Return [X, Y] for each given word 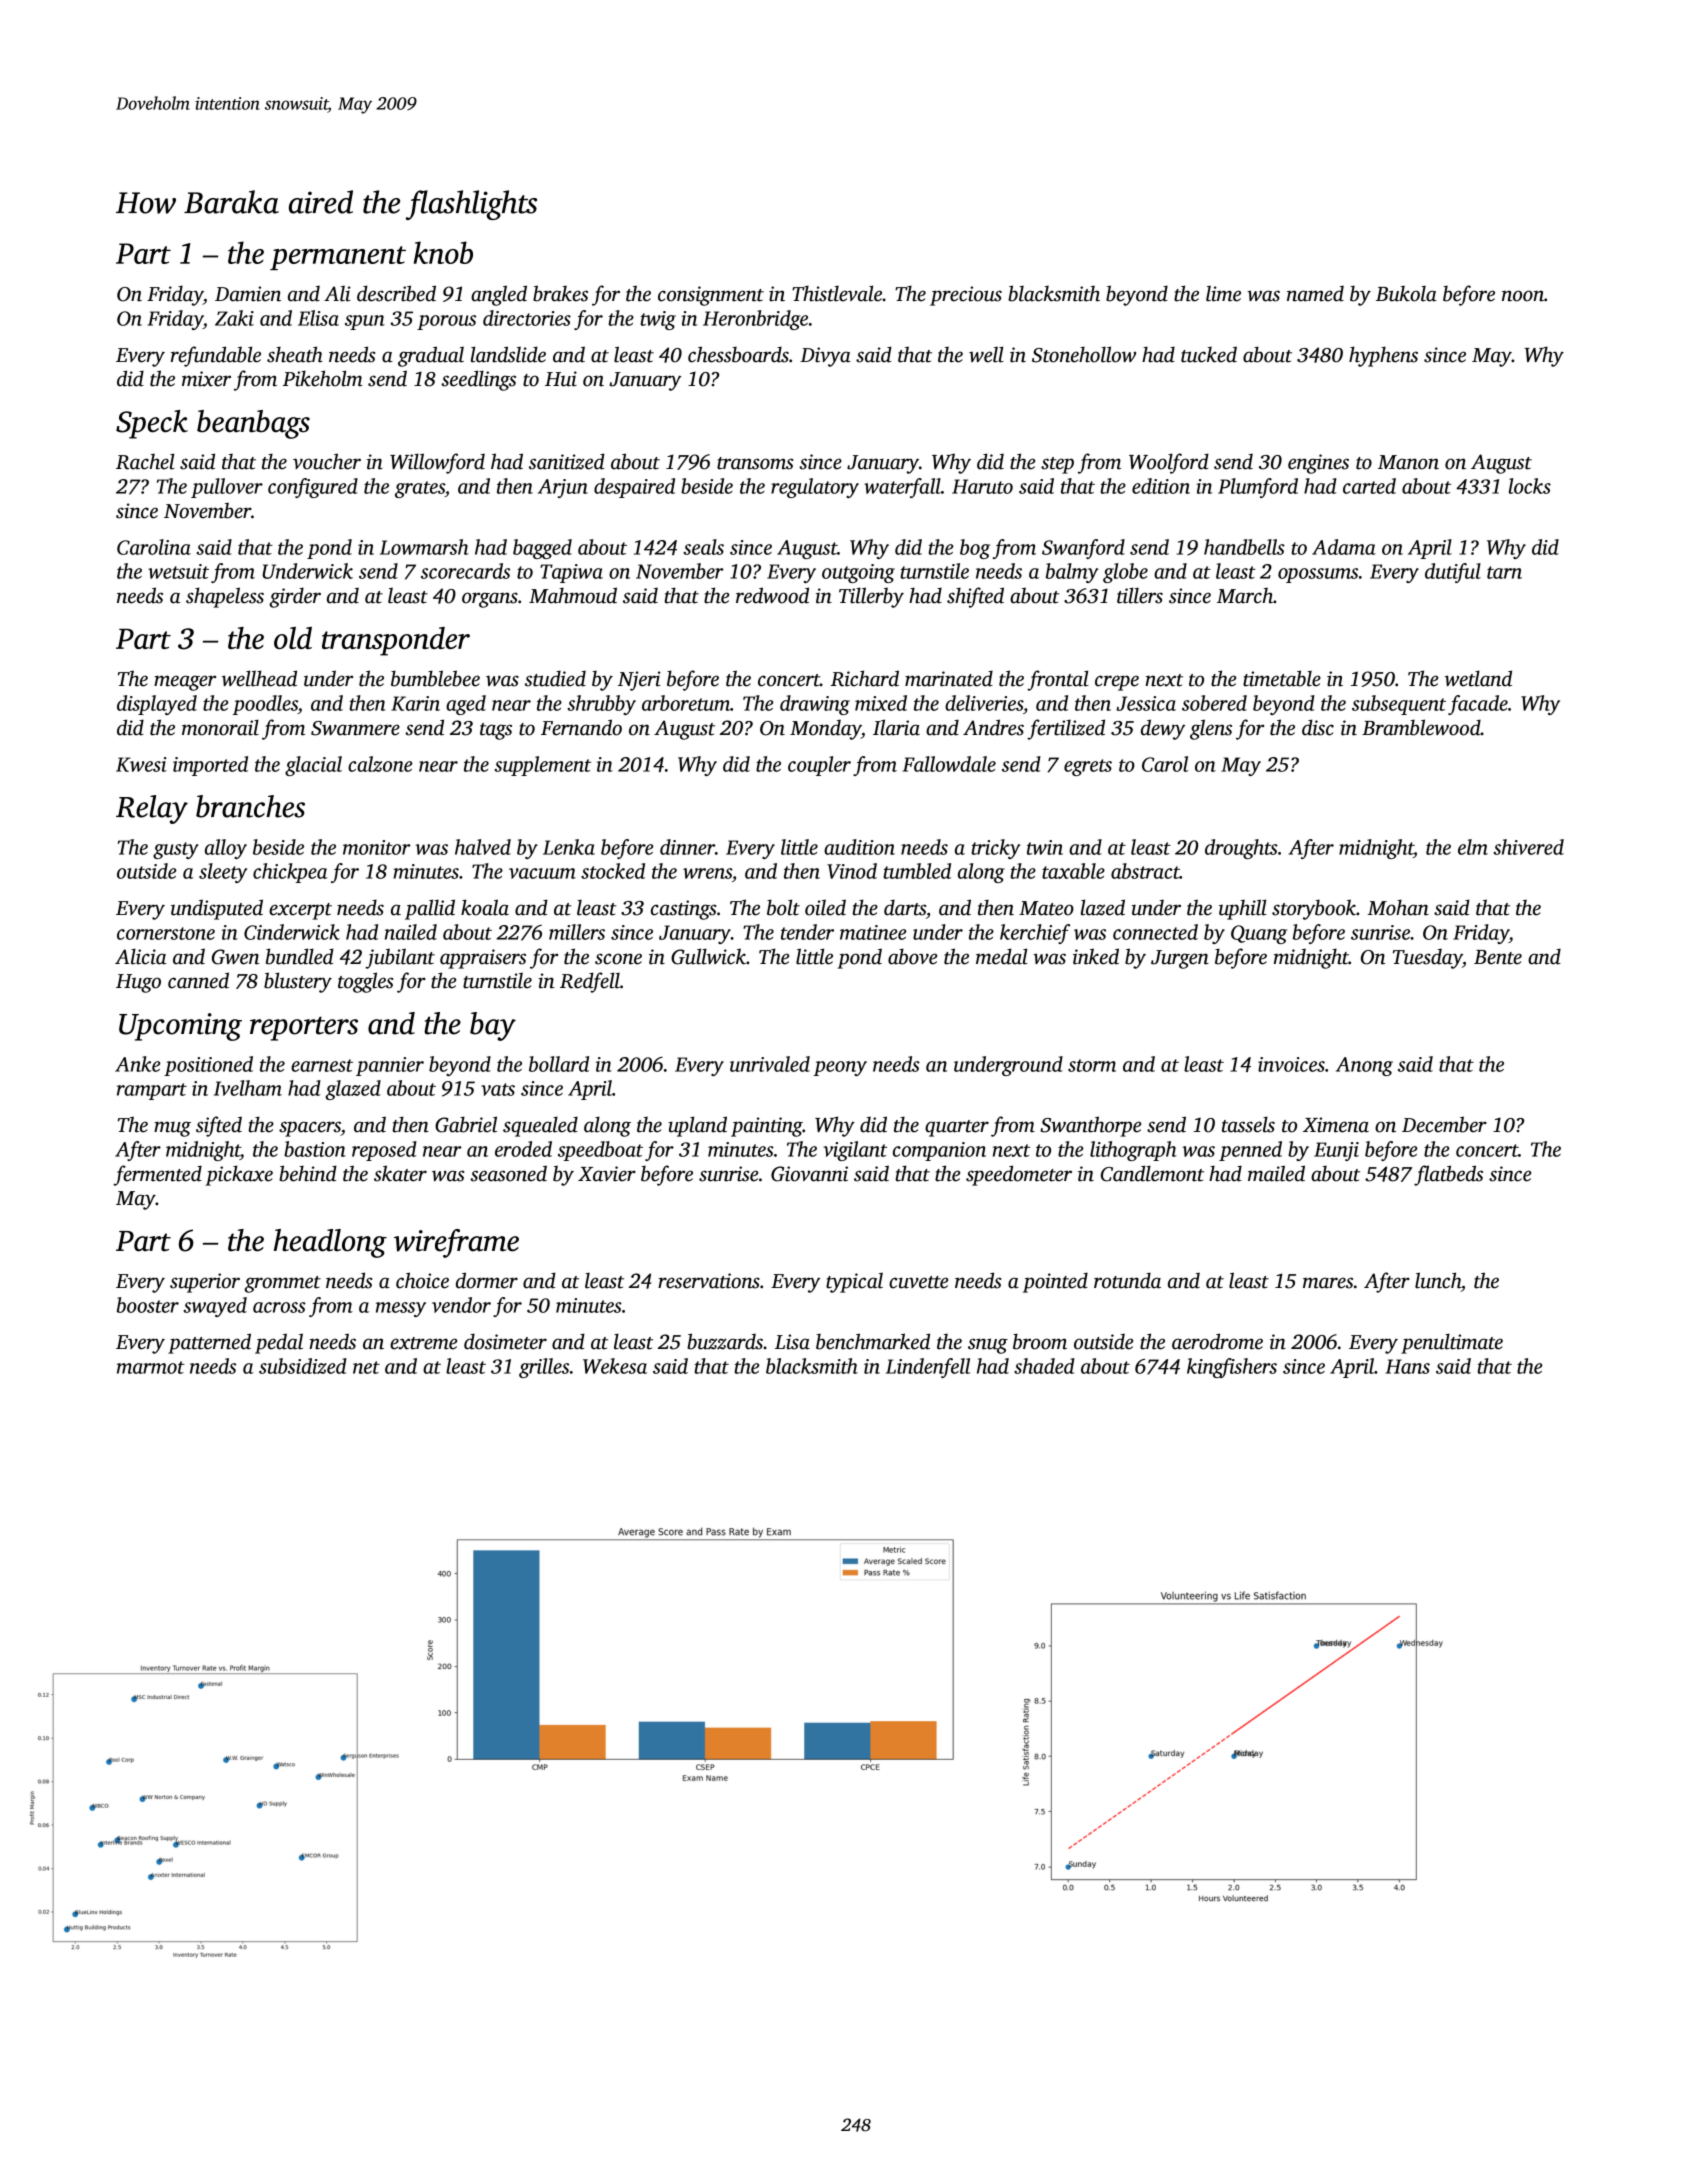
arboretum [686, 703]
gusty [176, 850]
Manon [1408, 462]
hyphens [1383, 356]
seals [703, 547]
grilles [544, 1368]
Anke [138, 1064]
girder [295, 597]
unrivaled [770, 1064]
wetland [1478, 678]
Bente [1498, 957]
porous [446, 322]
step [1057, 465]
